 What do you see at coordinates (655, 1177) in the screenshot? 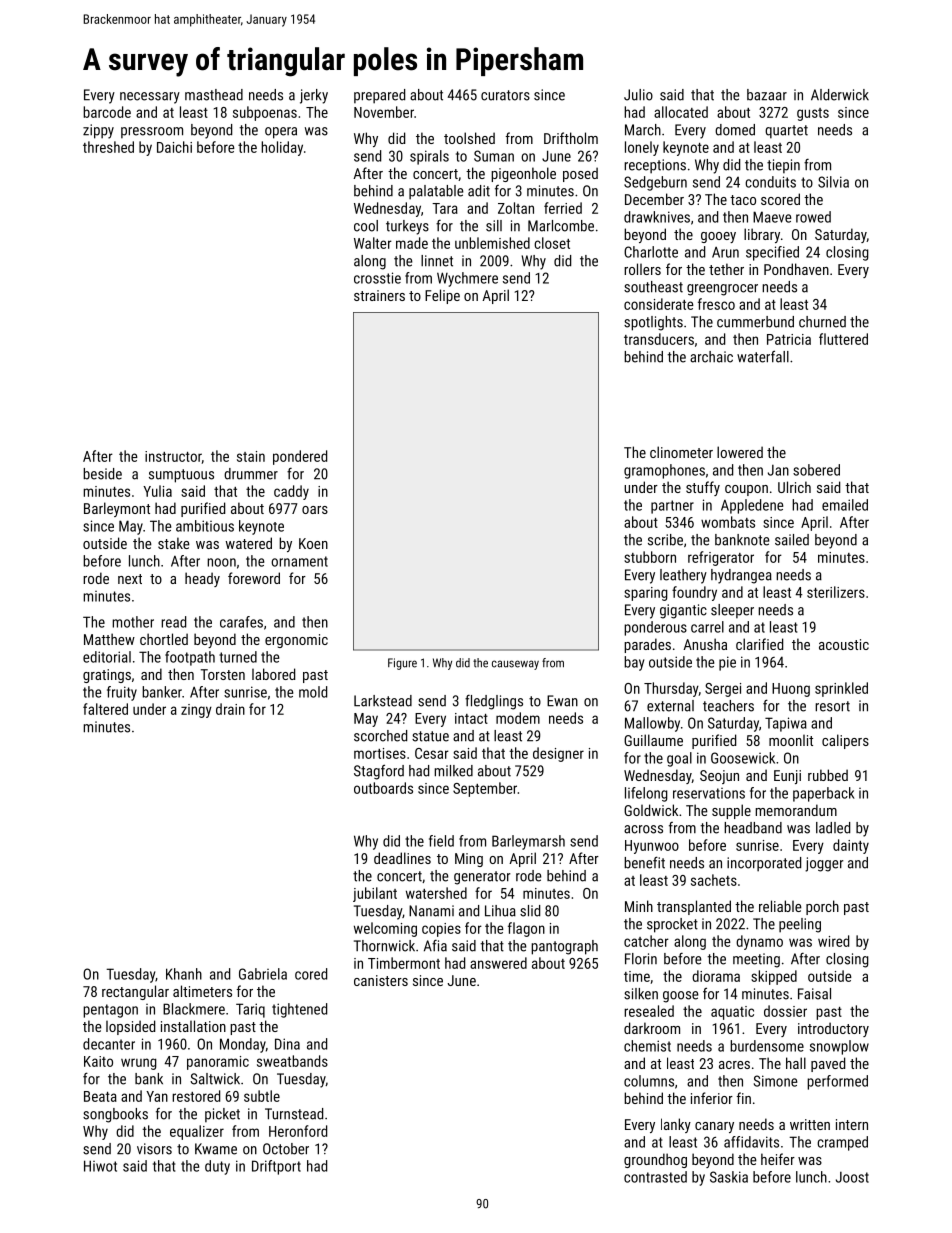
I see `contrasted` at bounding box center [655, 1177].
